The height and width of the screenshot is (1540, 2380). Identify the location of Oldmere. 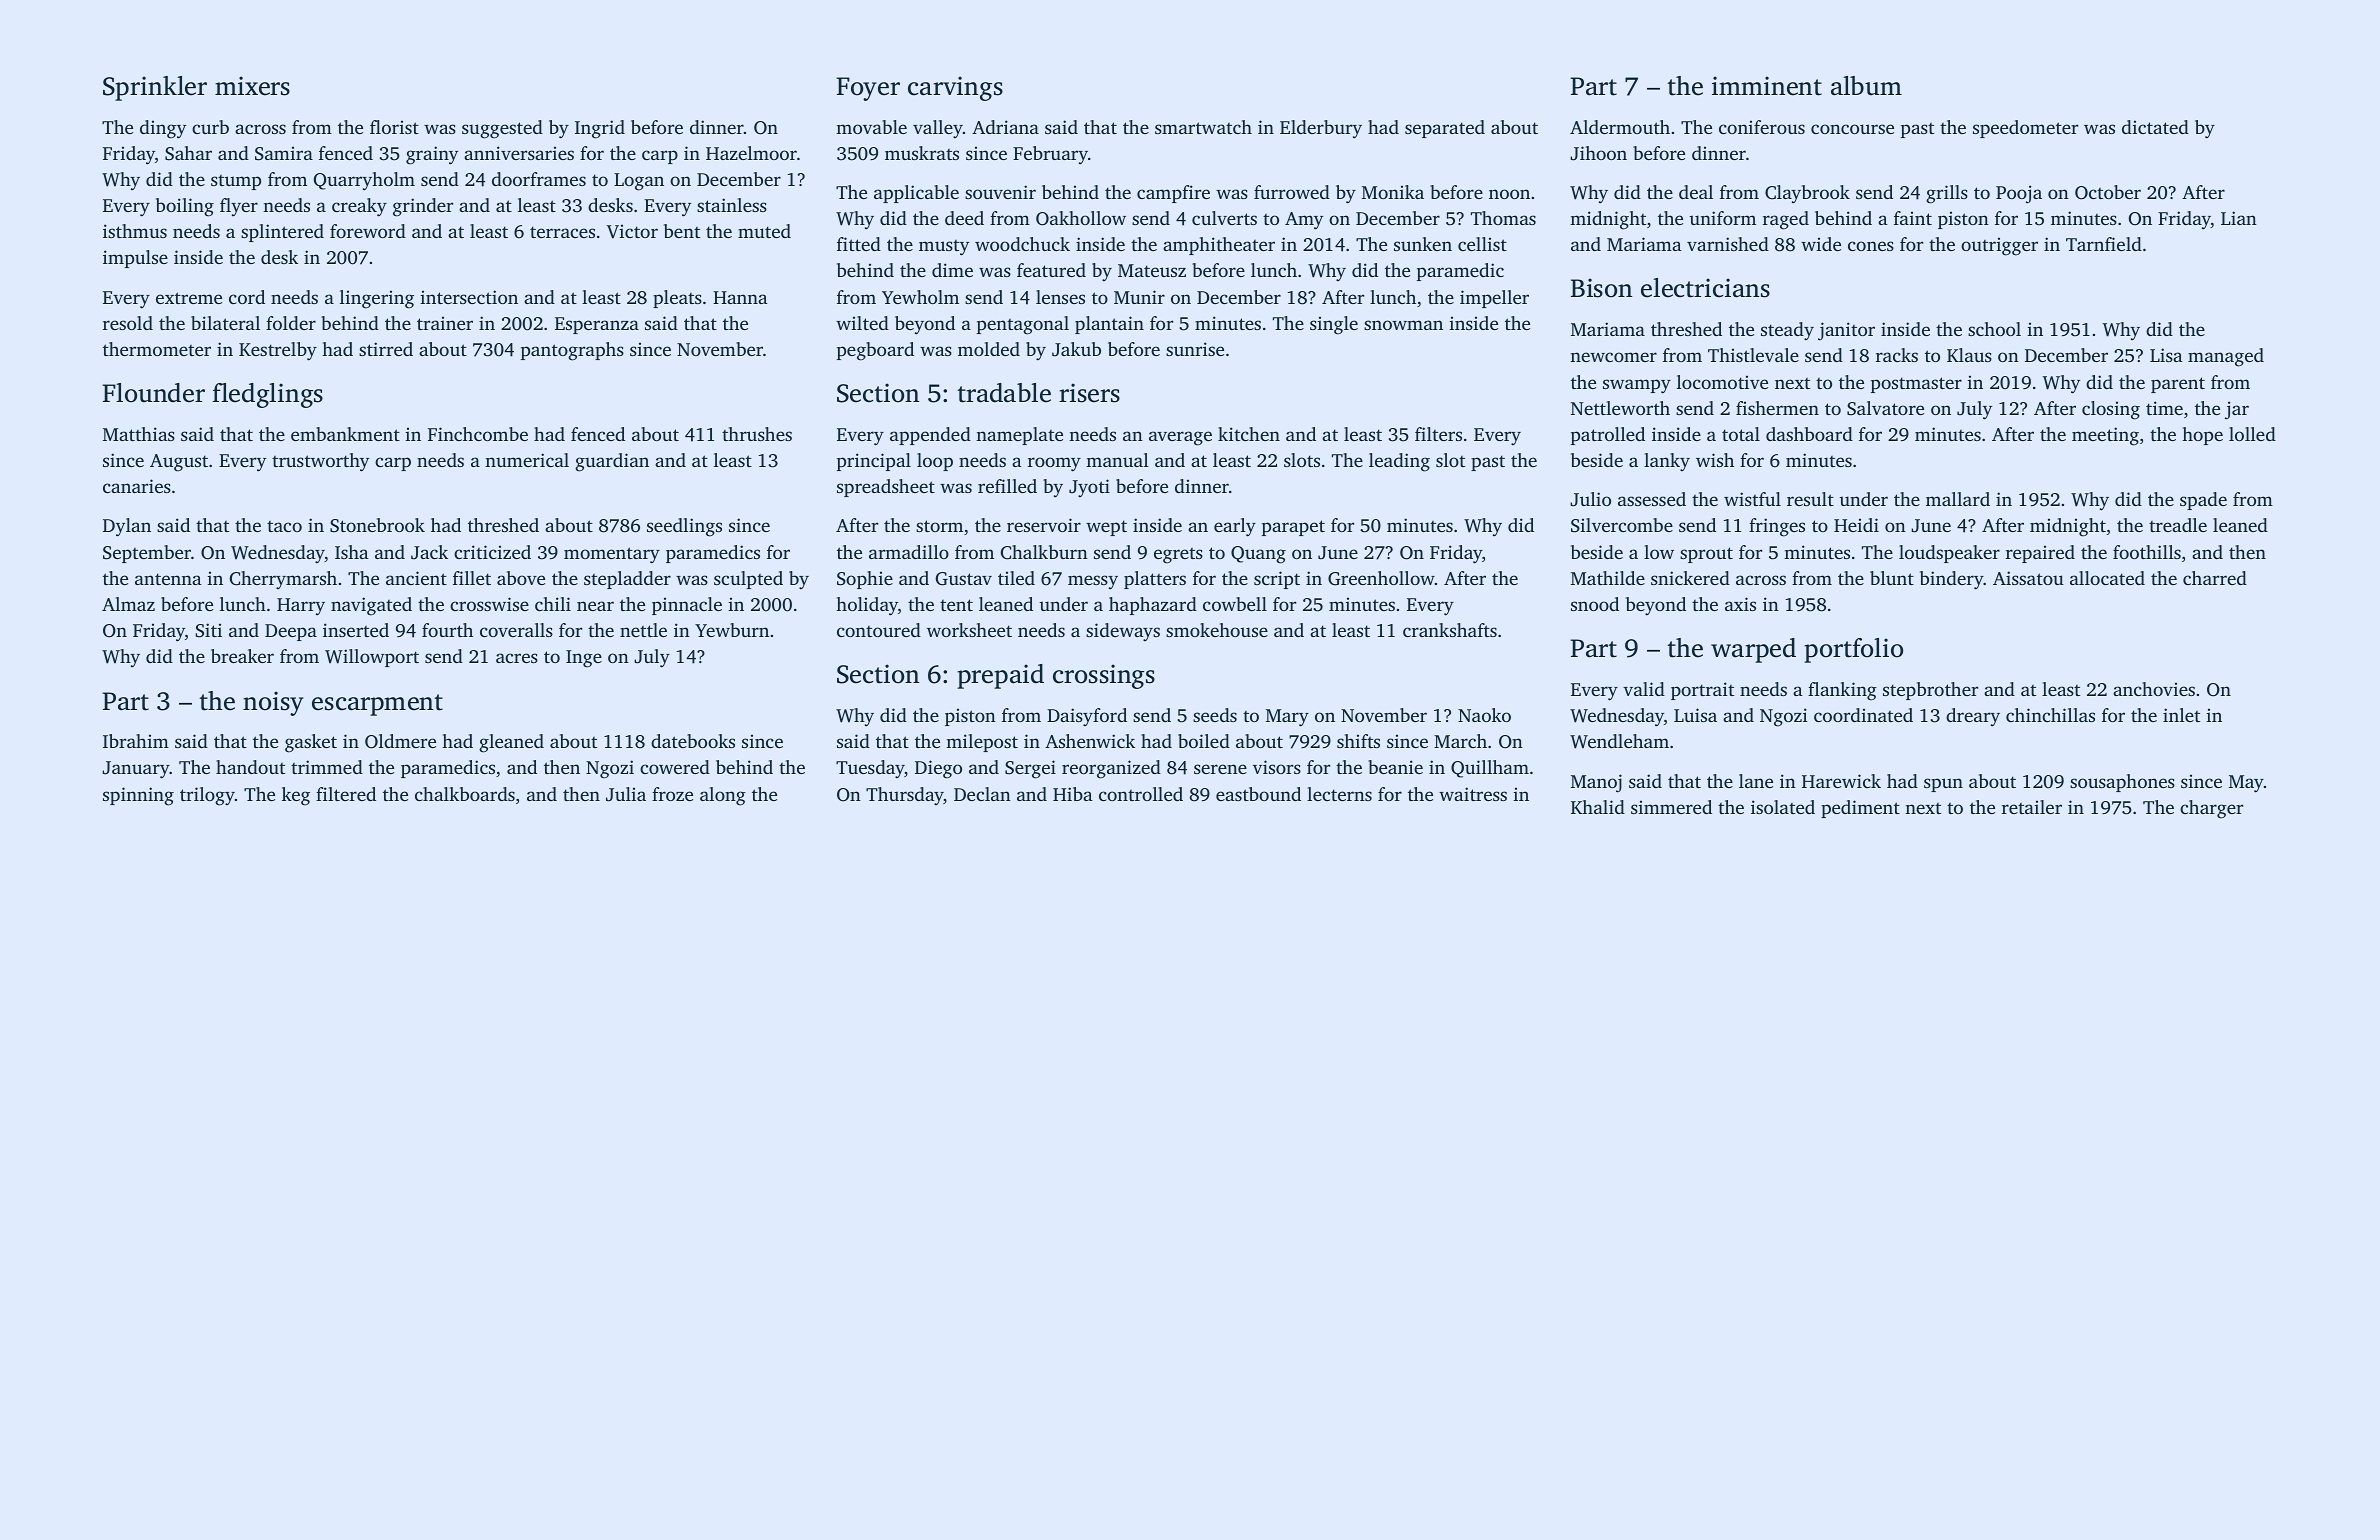
(400, 741).
